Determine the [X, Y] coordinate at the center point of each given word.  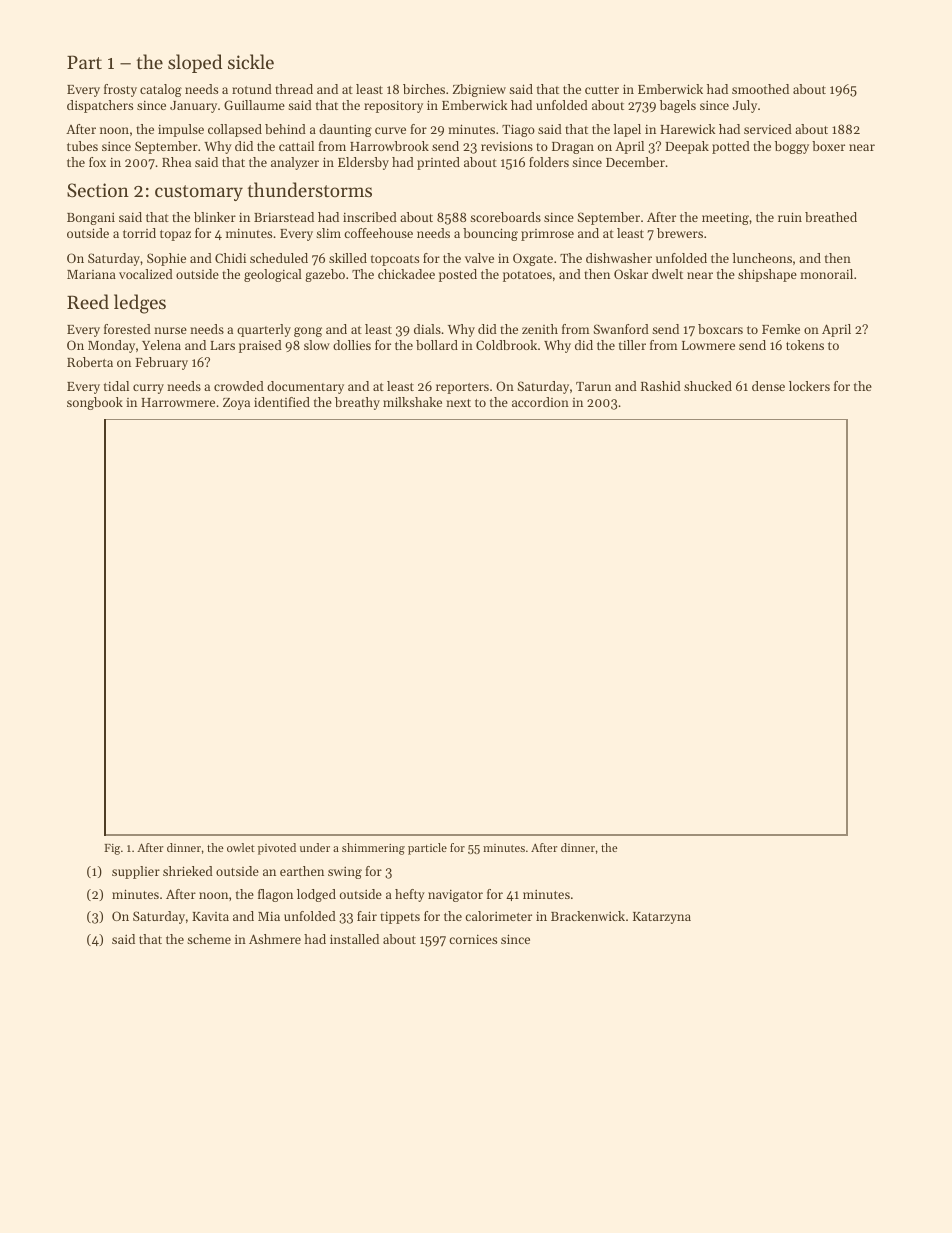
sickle [251, 61]
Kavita [210, 916]
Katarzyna [662, 918]
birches [424, 89]
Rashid [661, 386]
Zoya [236, 404]
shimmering [373, 849]
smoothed [760, 89]
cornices [473, 939]
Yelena [161, 345]
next [458, 403]
